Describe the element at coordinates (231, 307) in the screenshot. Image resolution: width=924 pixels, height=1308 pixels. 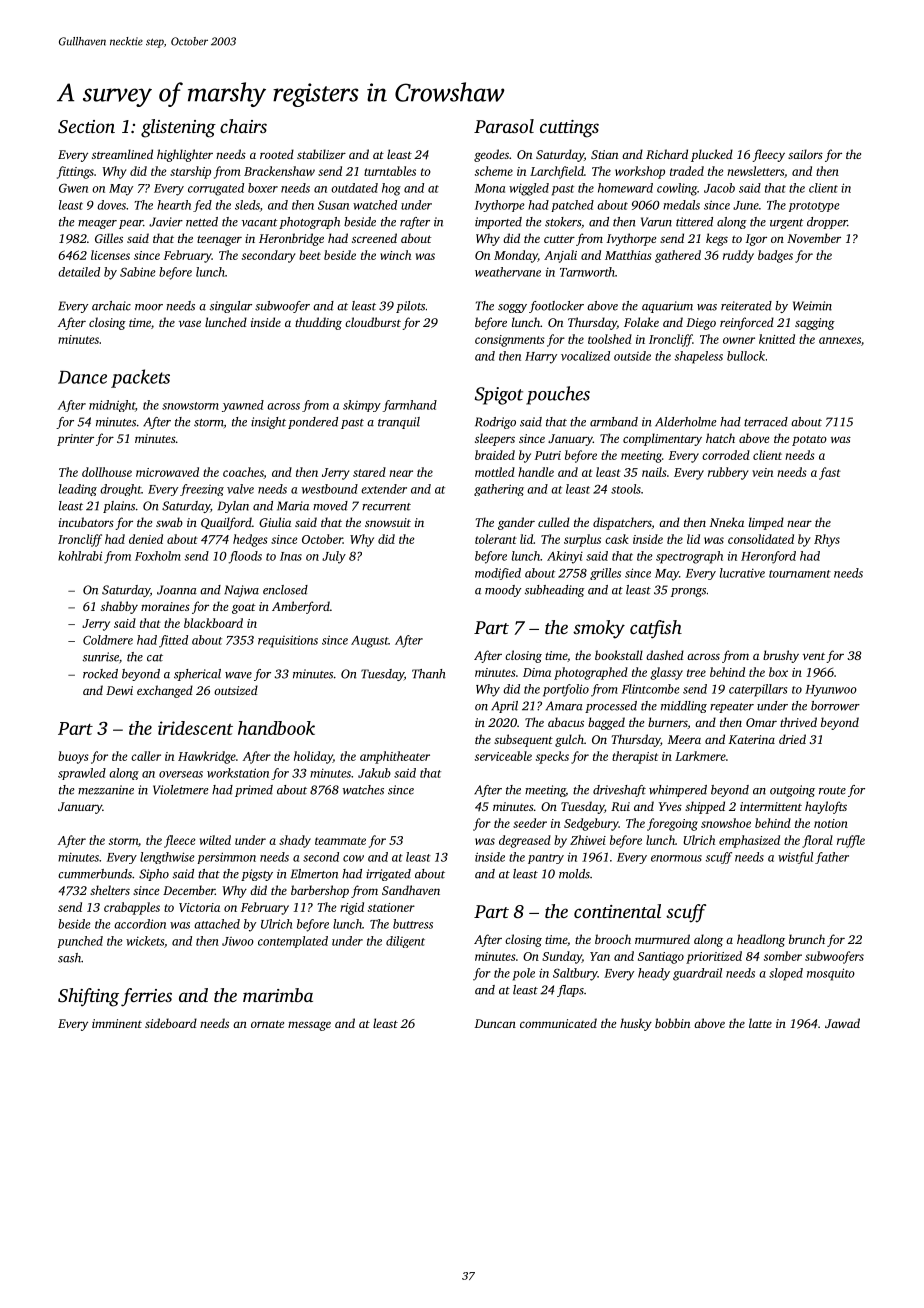
I see `singular` at that location.
